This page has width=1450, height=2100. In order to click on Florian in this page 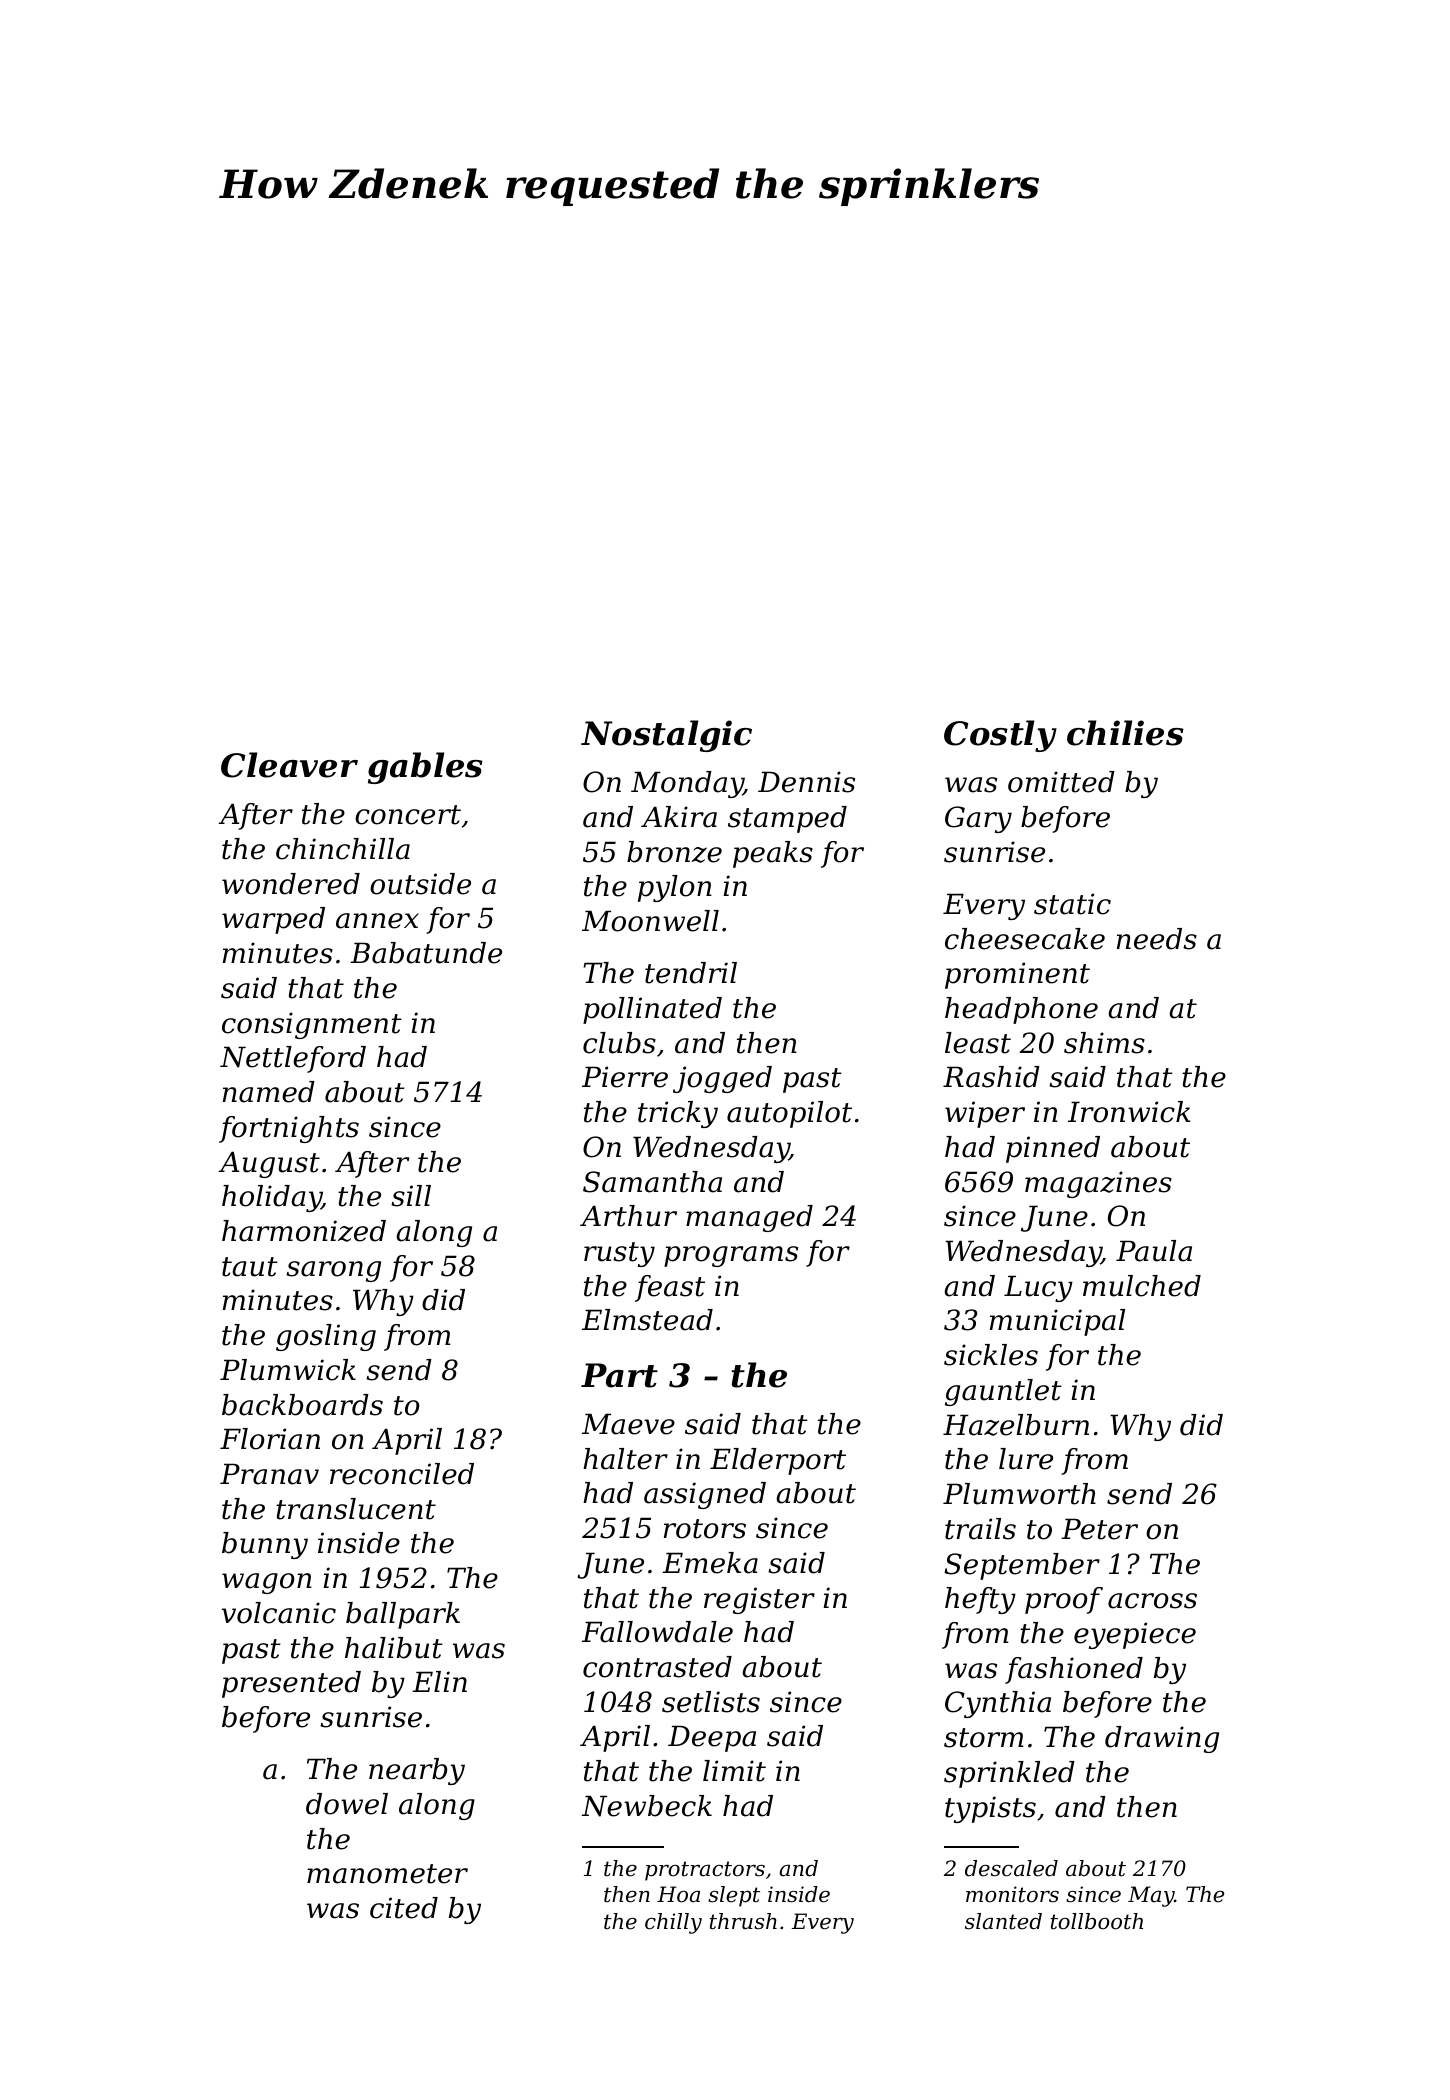, I will do `click(270, 1439)`.
